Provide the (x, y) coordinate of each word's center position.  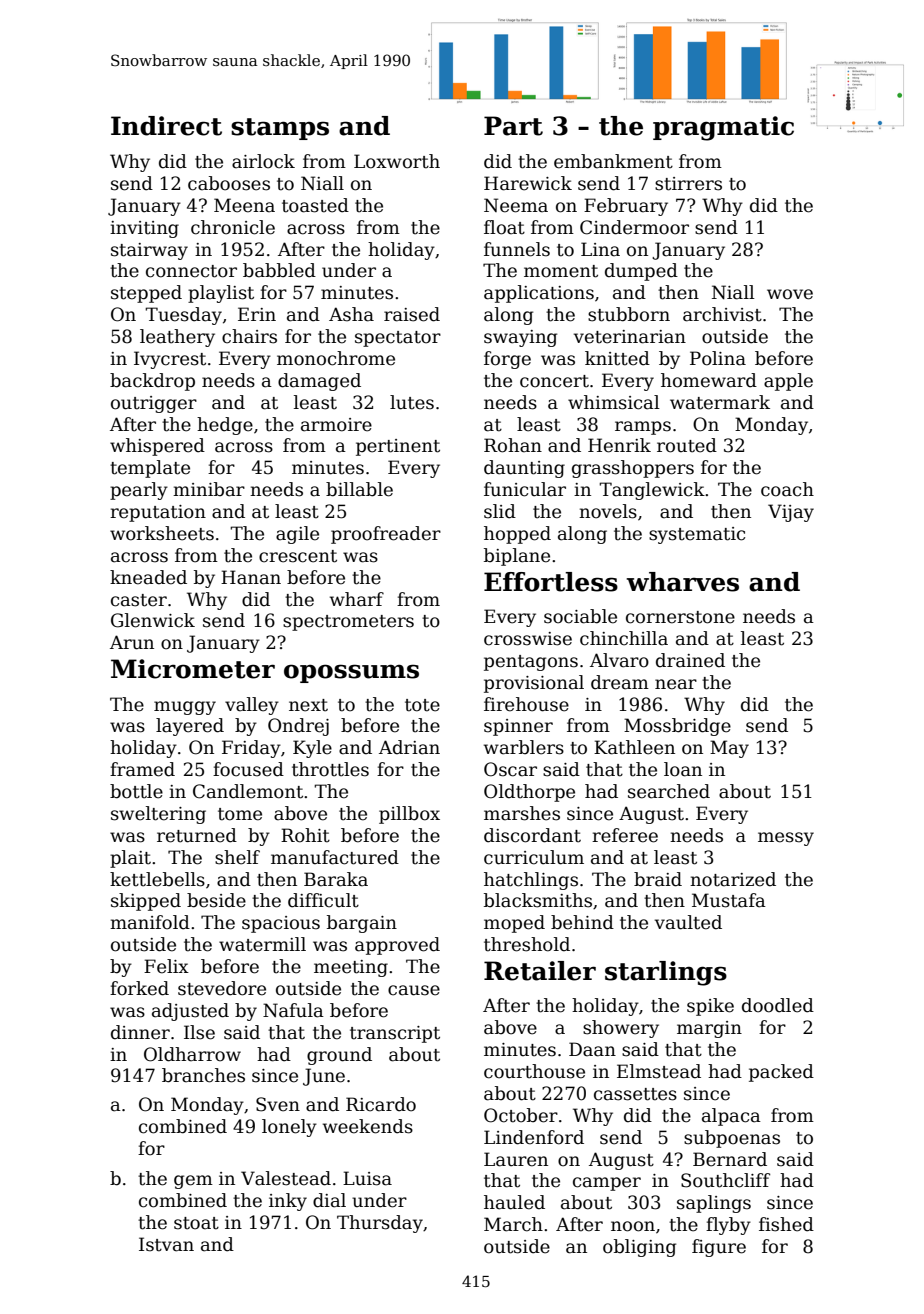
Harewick (528, 183)
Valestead (286, 1178)
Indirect (166, 126)
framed (142, 769)
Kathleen (634, 747)
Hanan (251, 577)
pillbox (409, 815)
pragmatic (723, 128)
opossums (351, 673)
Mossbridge (677, 727)
